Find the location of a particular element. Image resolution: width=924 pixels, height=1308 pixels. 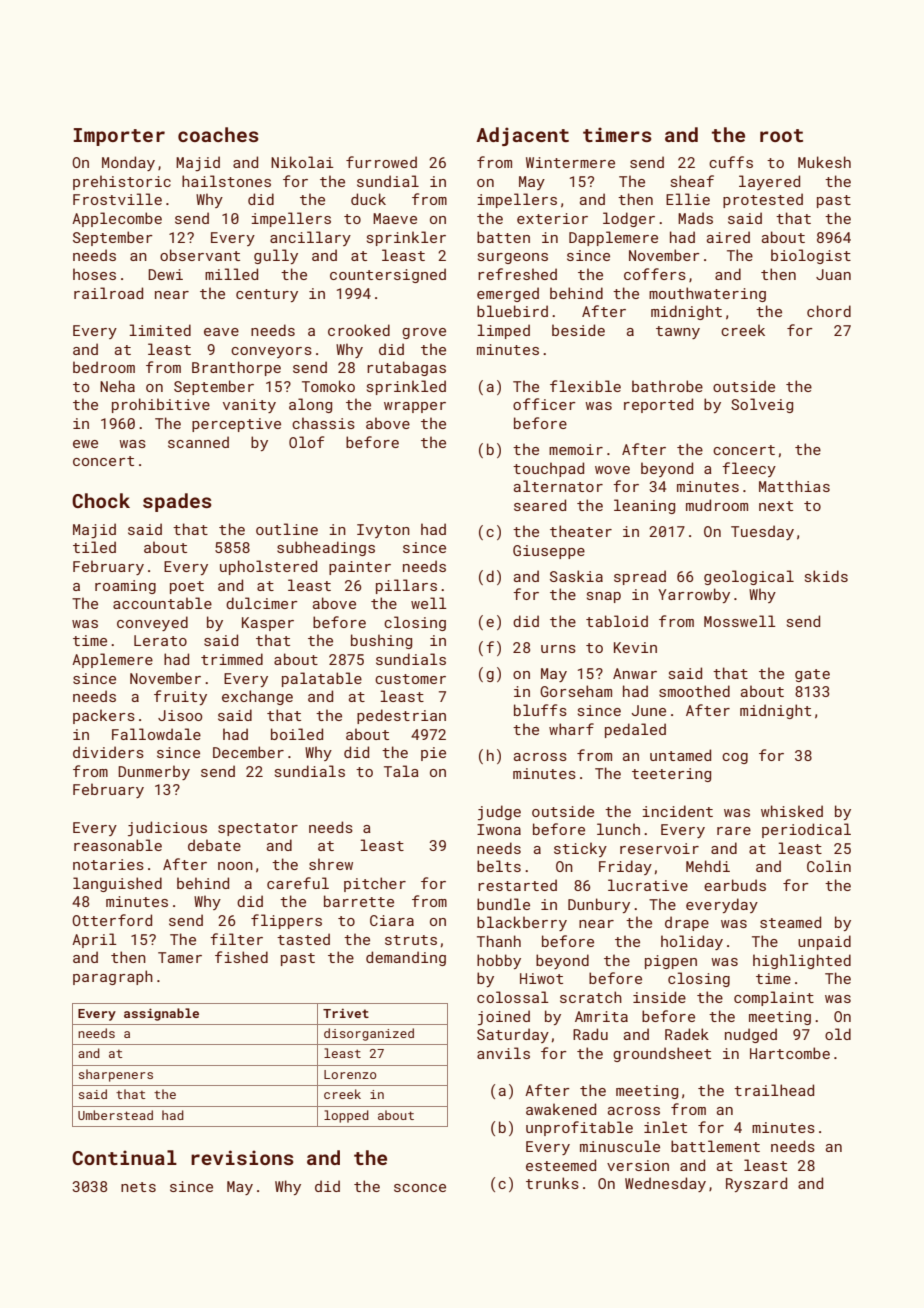

paragraph is located at coordinates (113, 977).
